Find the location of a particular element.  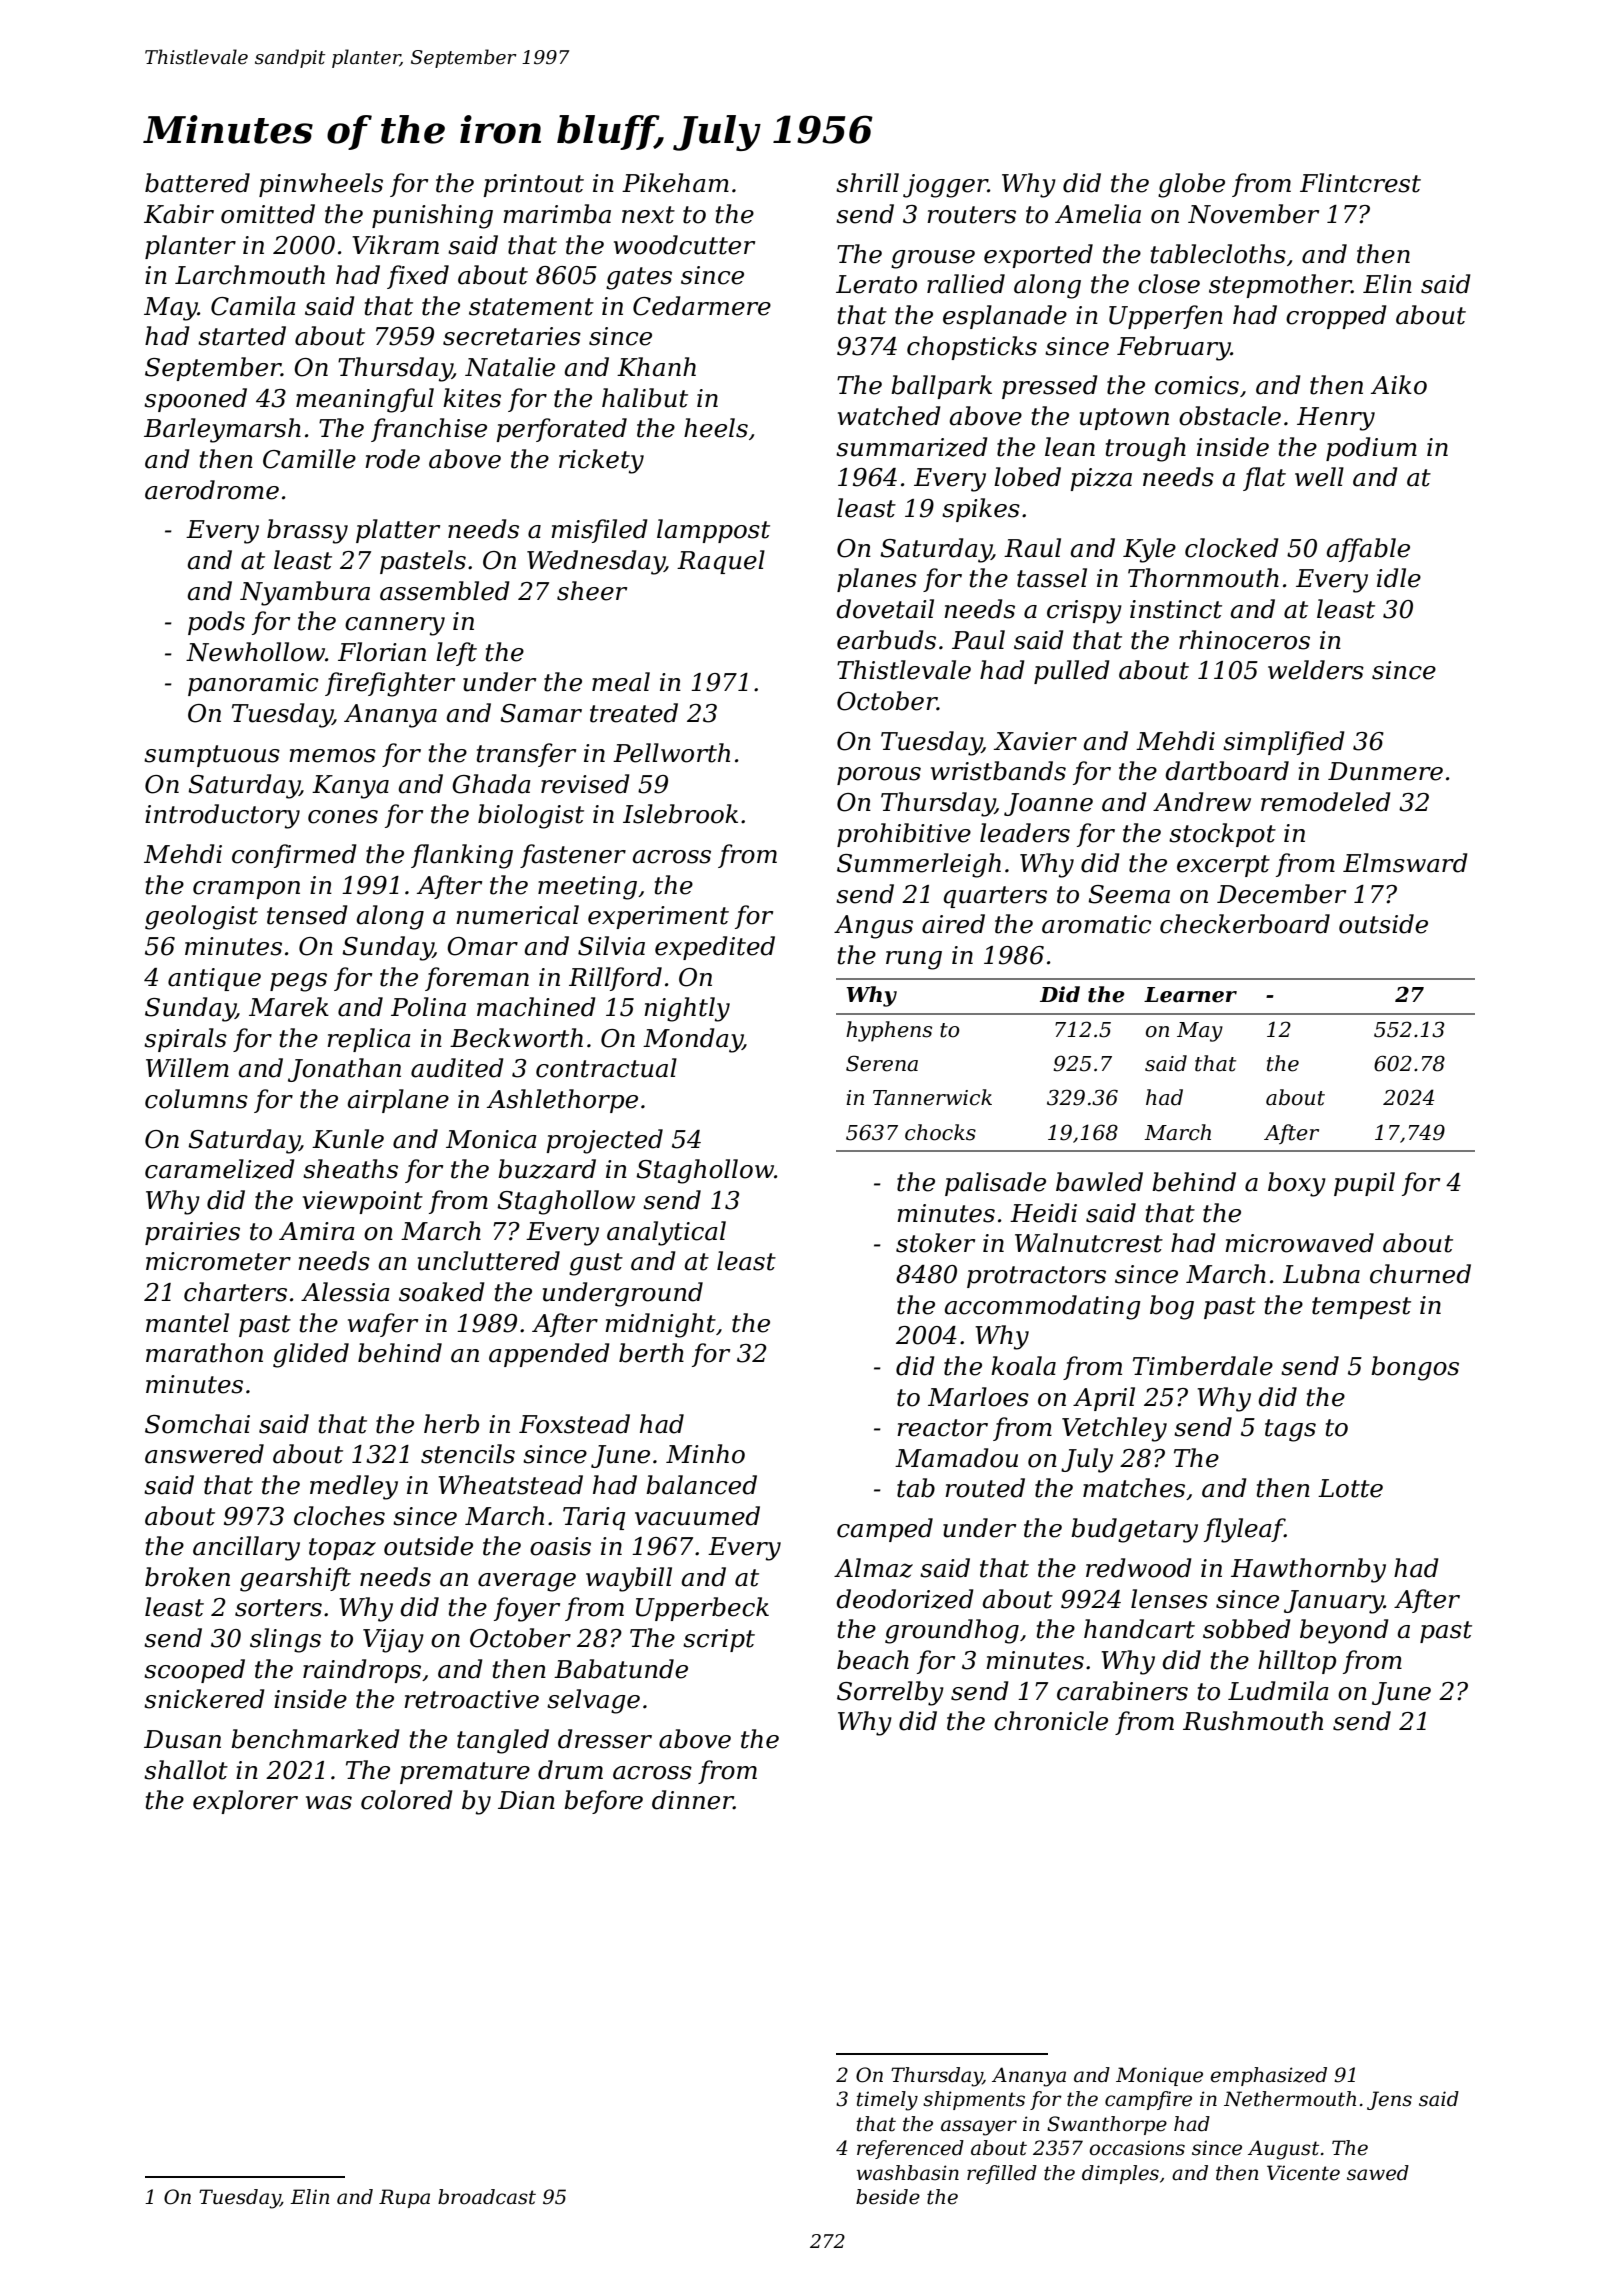

timely is located at coordinates (887, 2101).
